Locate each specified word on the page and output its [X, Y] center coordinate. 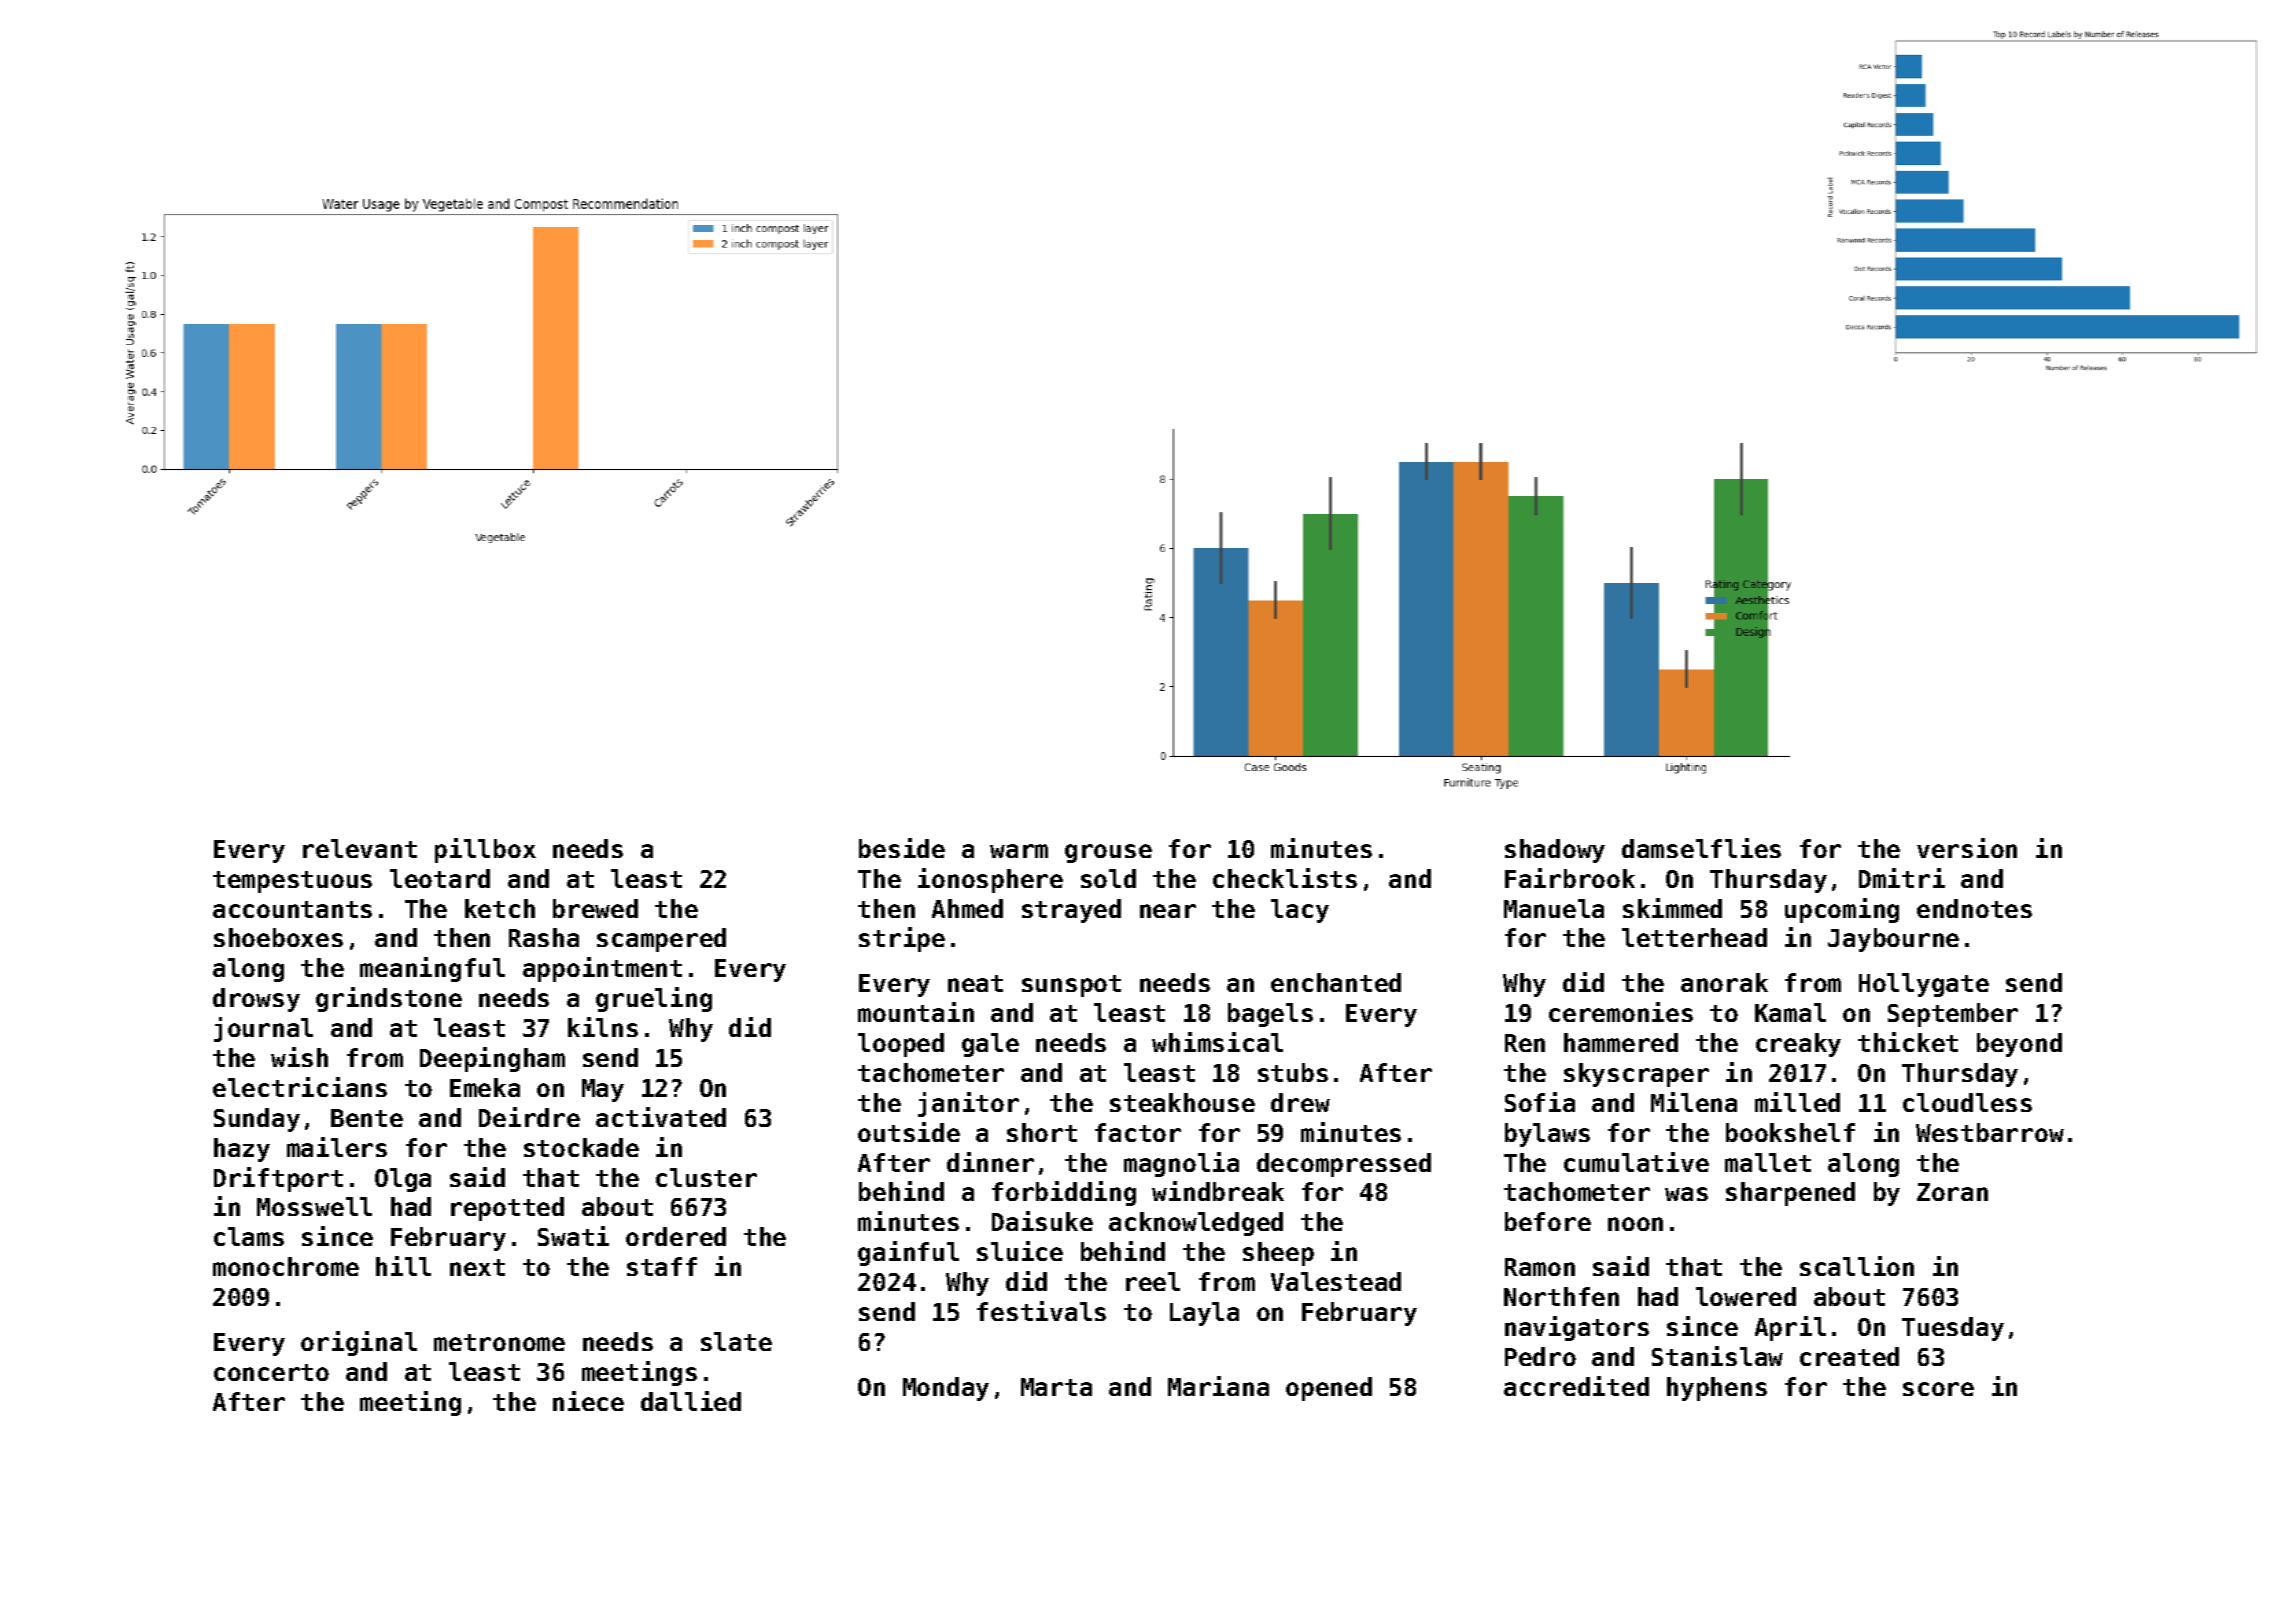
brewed [595, 908]
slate [736, 1341]
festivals [1041, 1311]
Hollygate [1924, 985]
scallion [1857, 1266]
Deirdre [529, 1117]
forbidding [1064, 1193]
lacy [1300, 911]
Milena [1694, 1102]
